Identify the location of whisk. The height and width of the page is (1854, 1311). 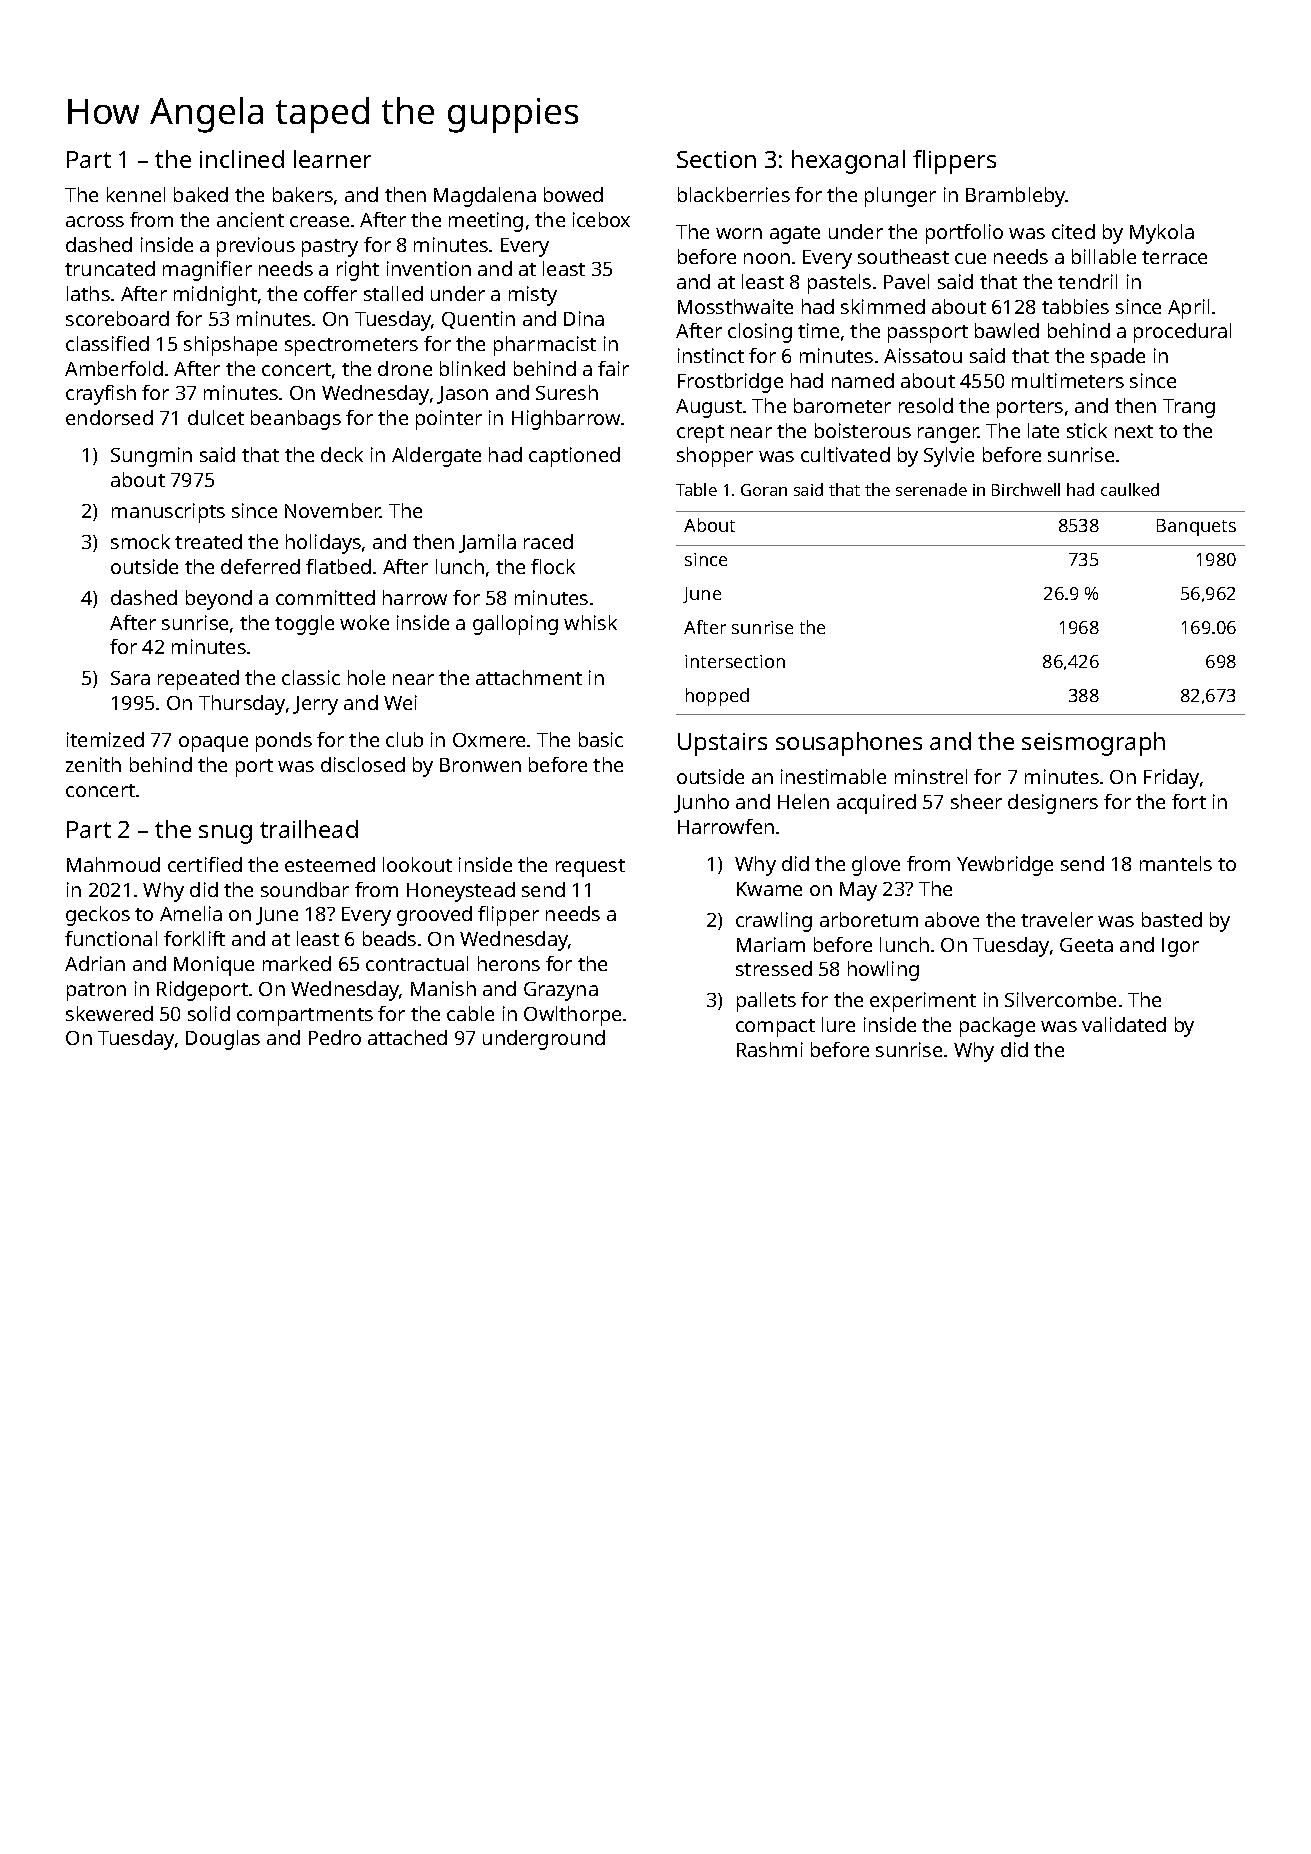
(590, 622).
